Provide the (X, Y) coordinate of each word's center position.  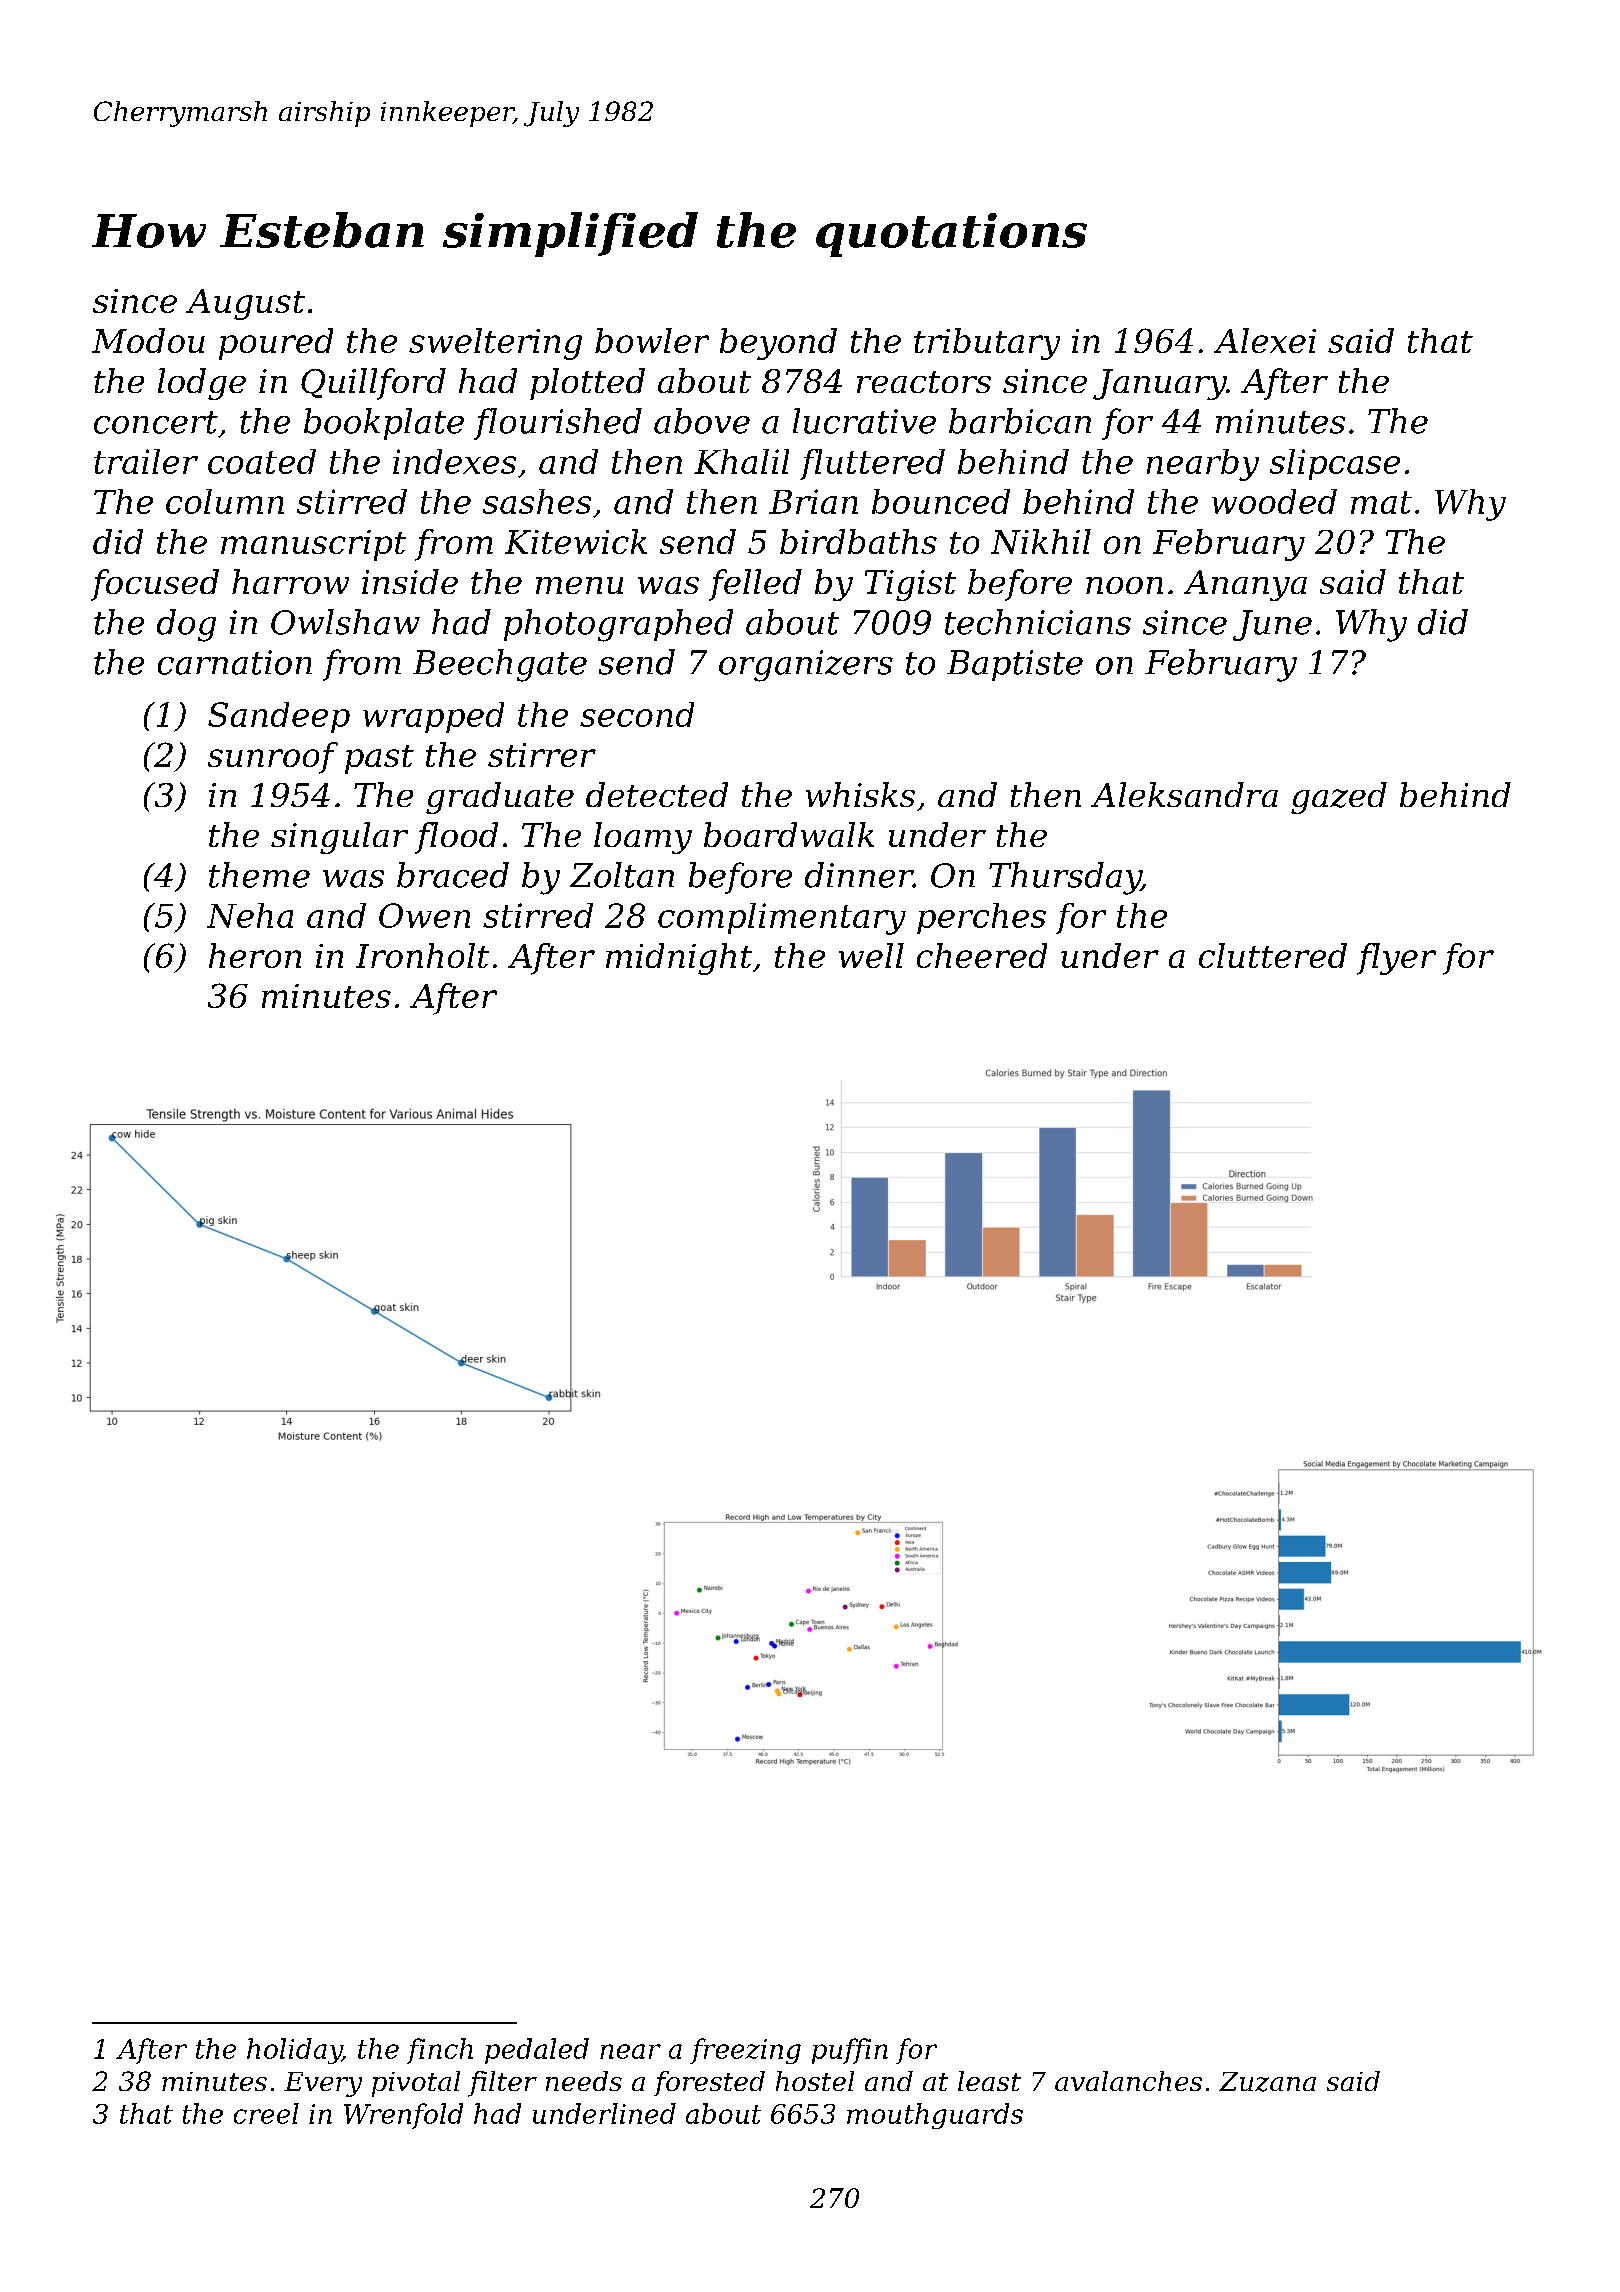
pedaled (537, 2051)
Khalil (741, 461)
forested (709, 2083)
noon (1124, 585)
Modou (148, 340)
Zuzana (1267, 2082)
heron (255, 955)
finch (440, 2051)
